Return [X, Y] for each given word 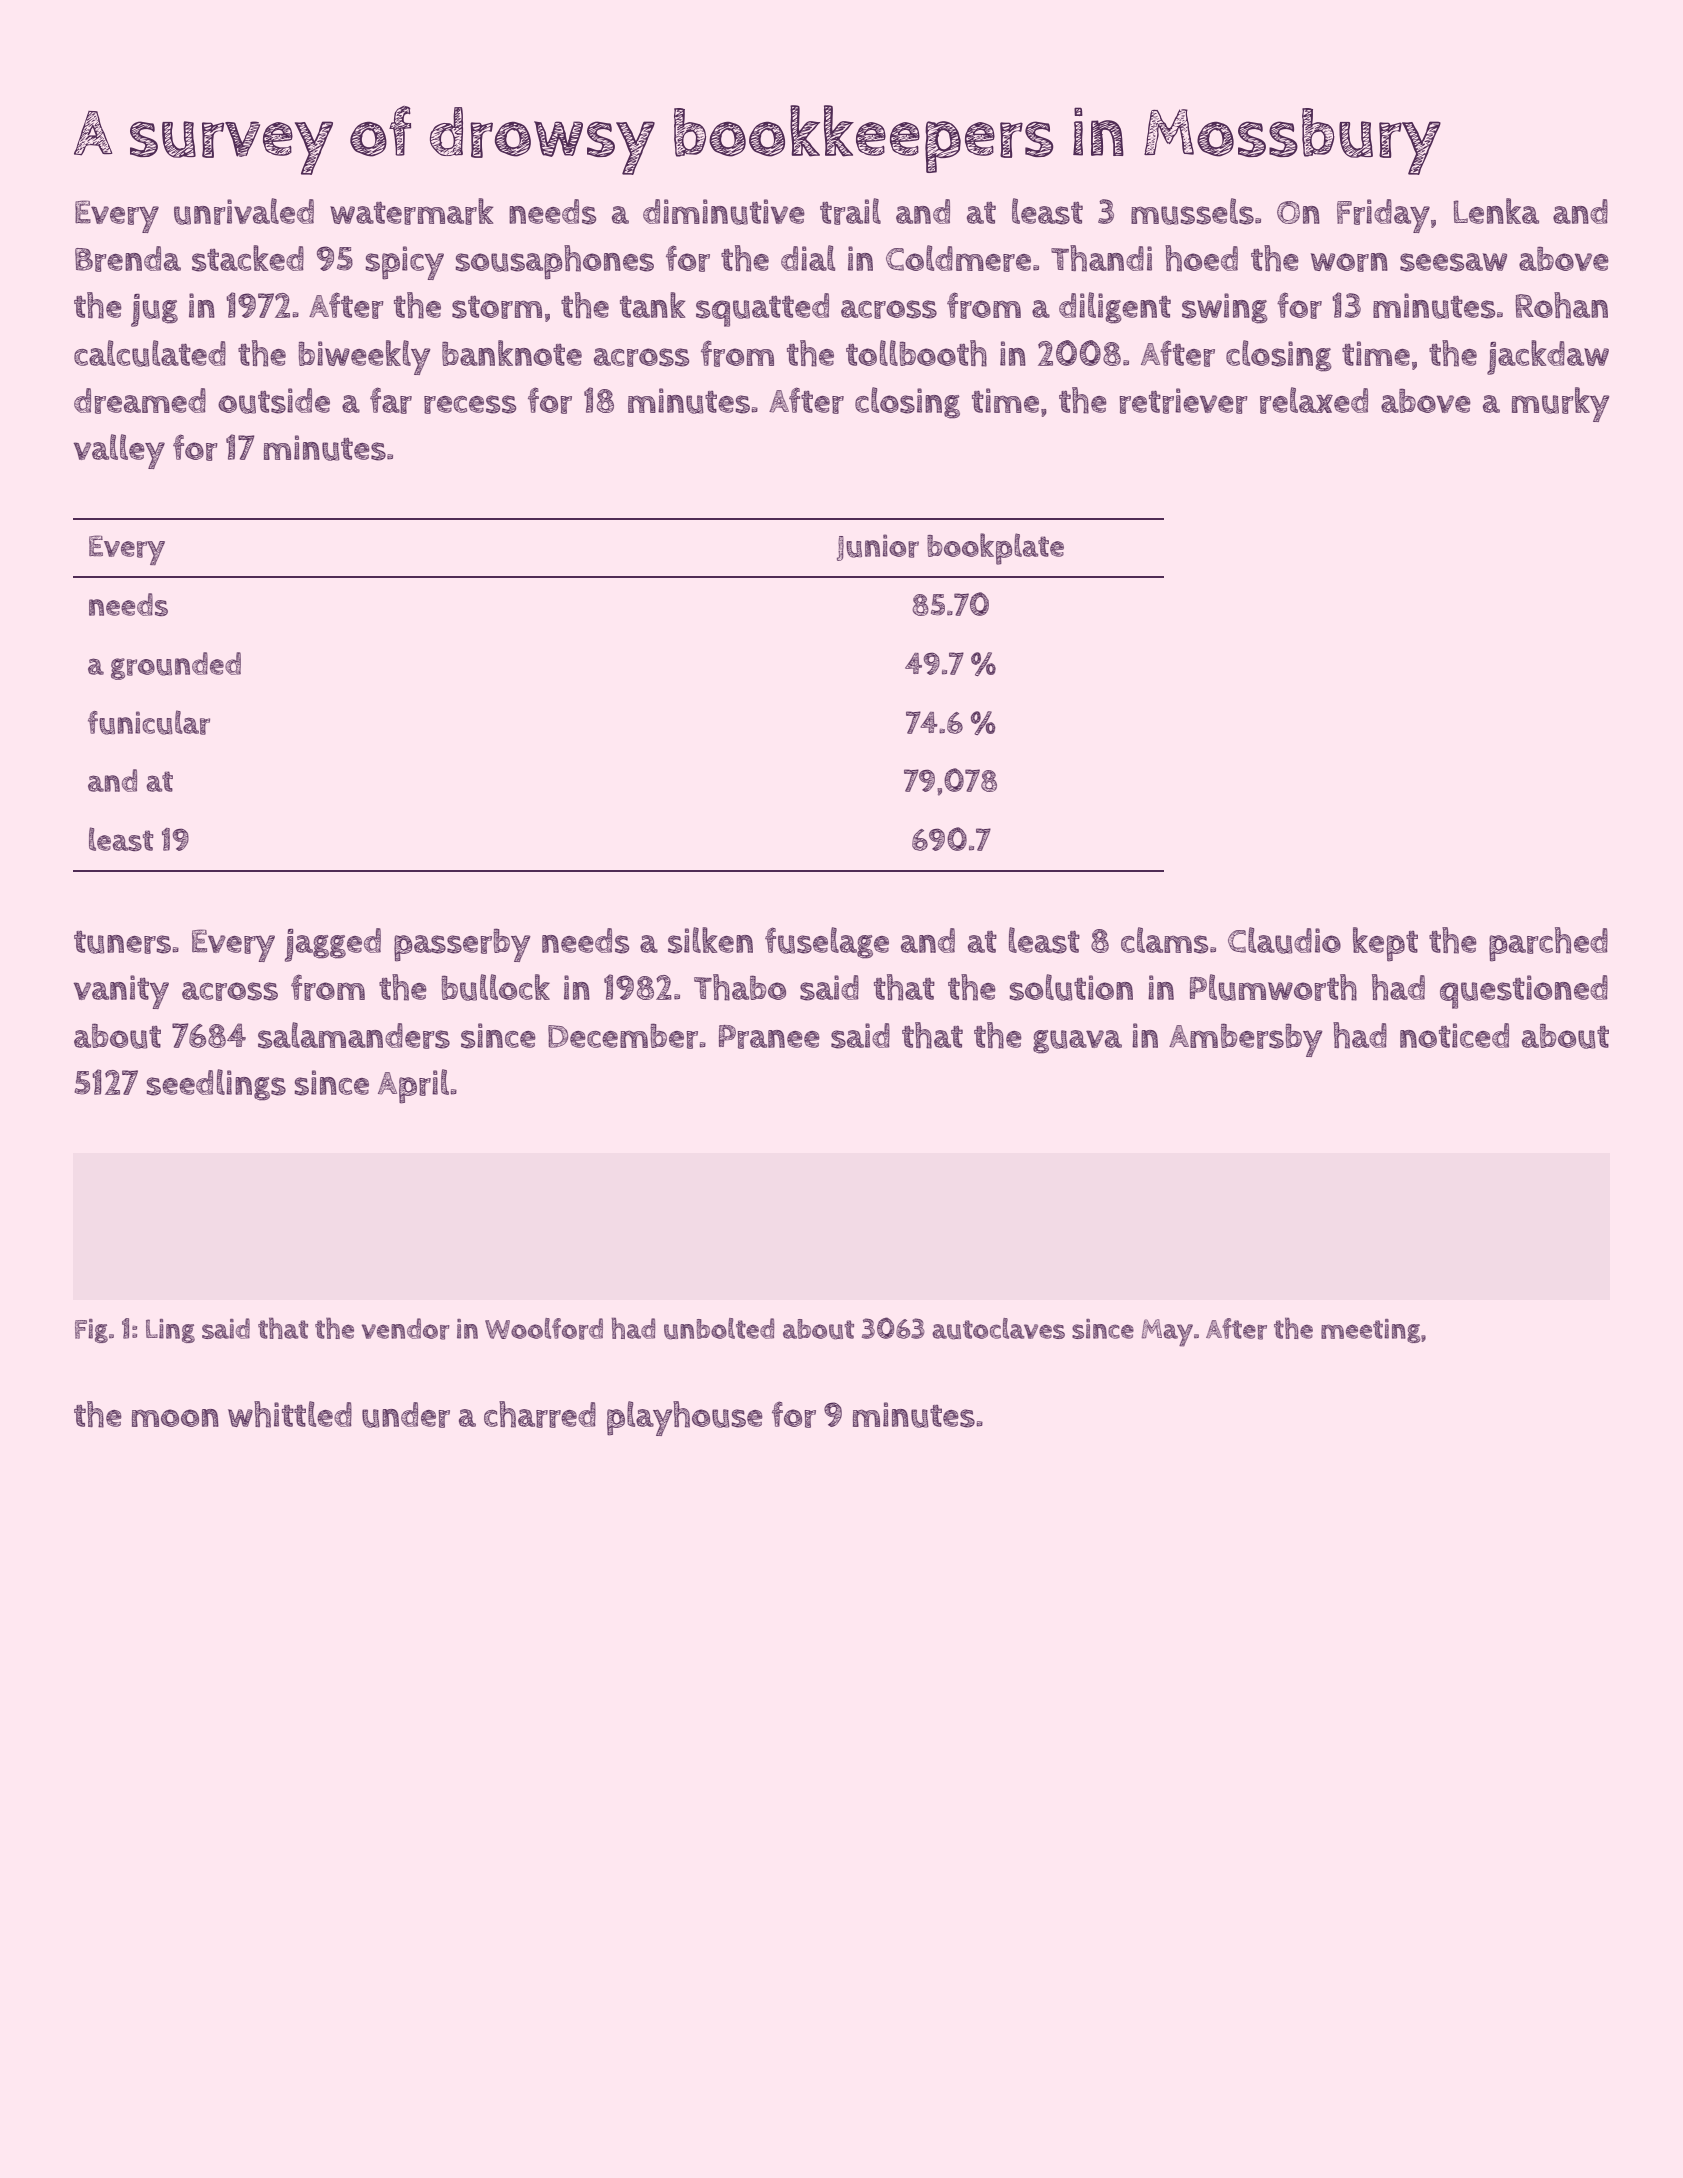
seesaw [1453, 262]
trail [850, 211]
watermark [412, 211]
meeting [1371, 1331]
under [406, 1415]
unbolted [719, 1329]
